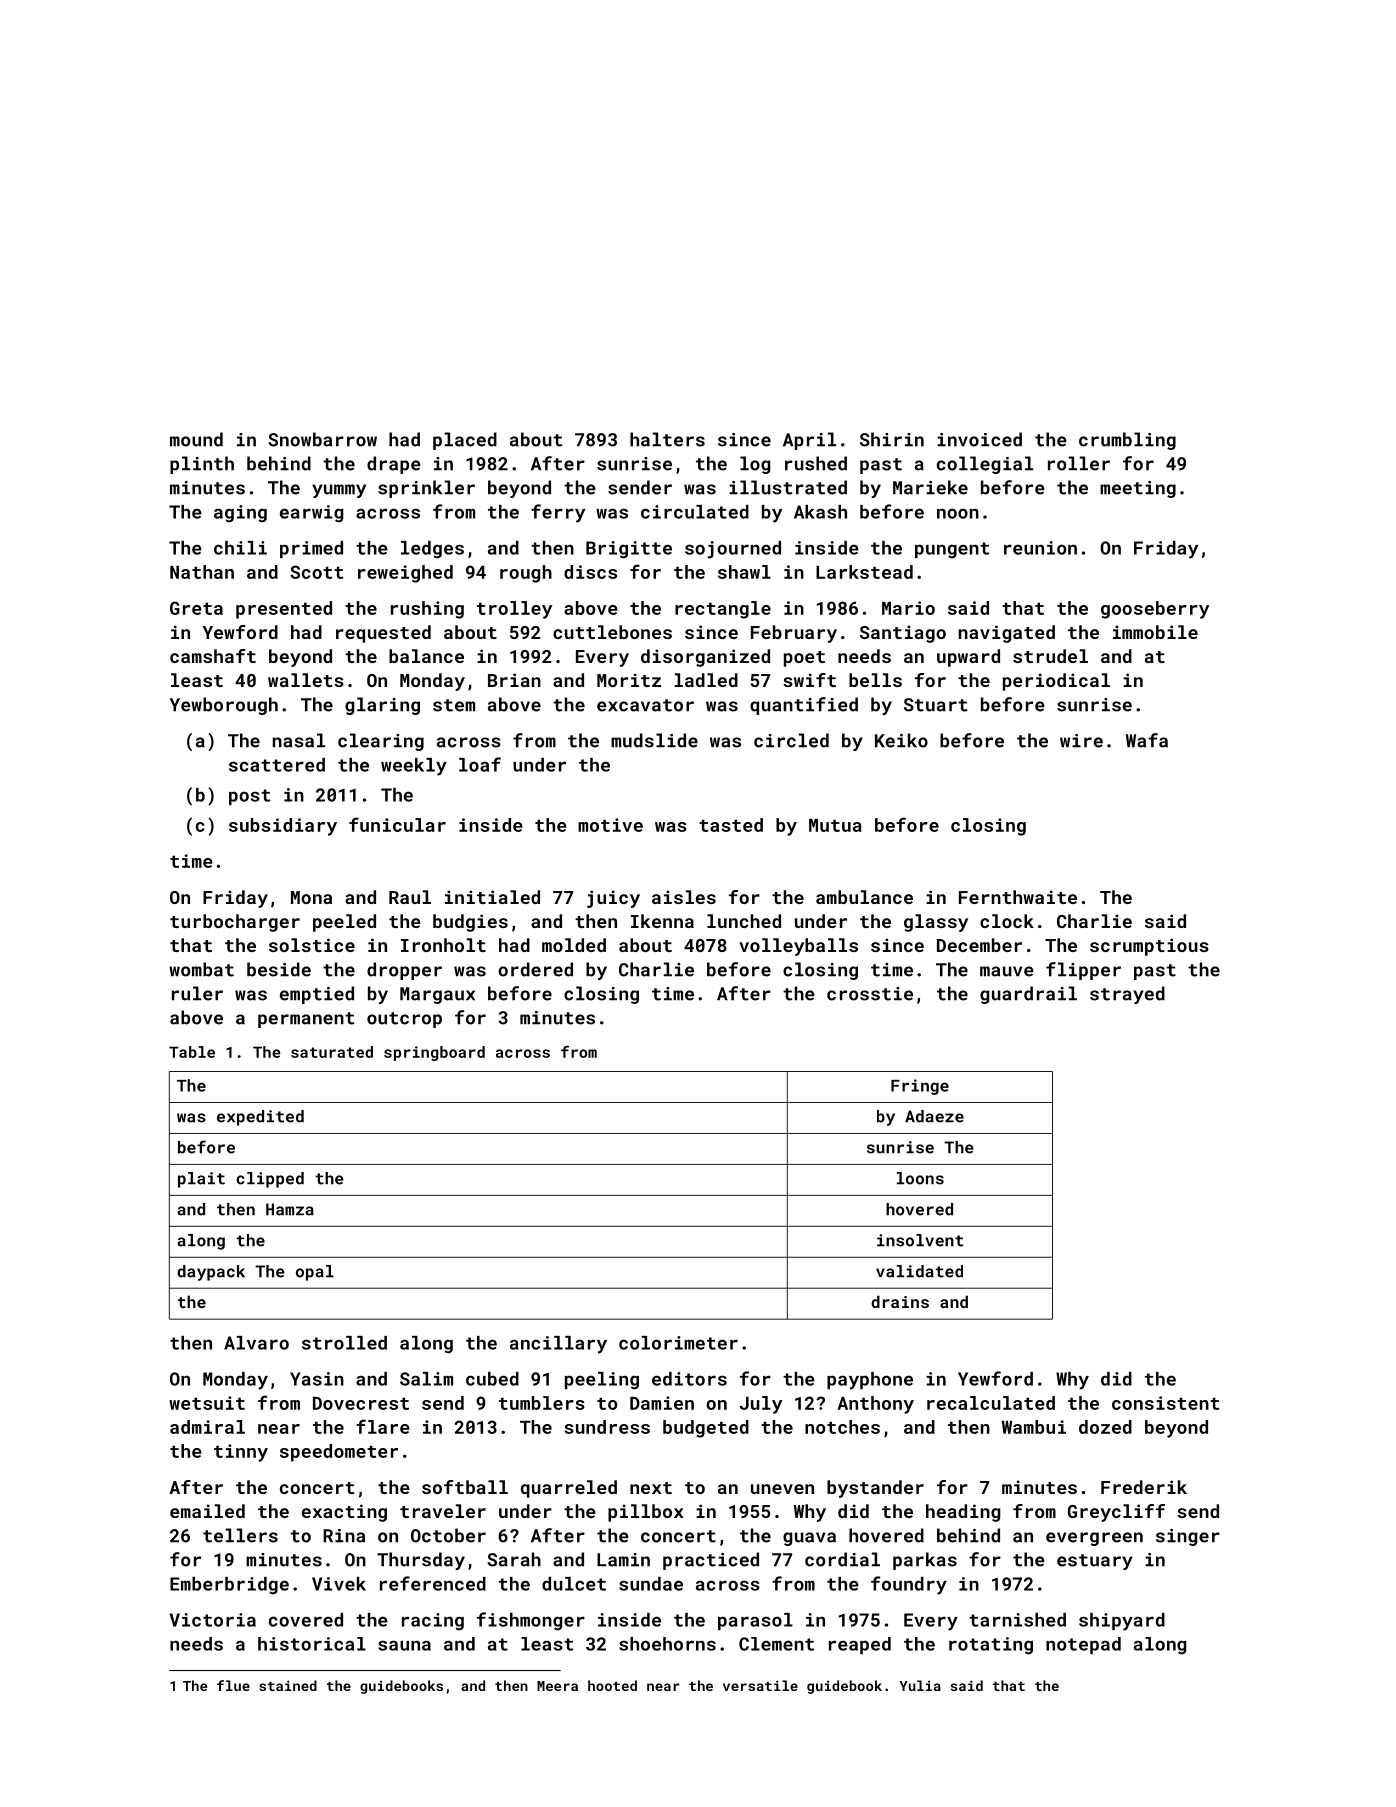 The image size is (1396, 1807). What do you see at coordinates (279, 969) in the image?
I see `beside` at bounding box center [279, 969].
